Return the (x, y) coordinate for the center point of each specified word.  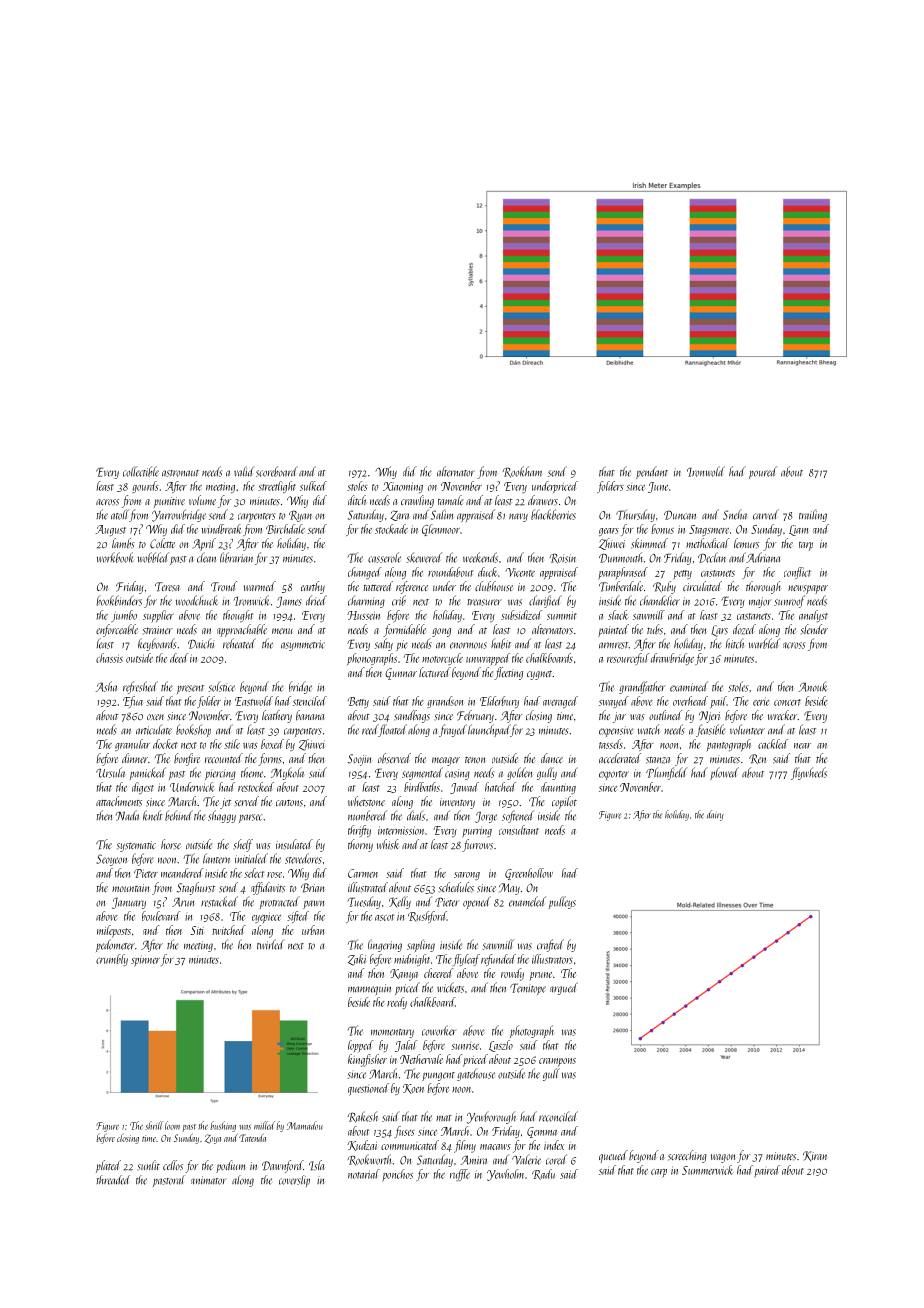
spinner (145, 960)
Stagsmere (709, 530)
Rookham (522, 472)
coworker (439, 1030)
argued (564, 988)
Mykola (287, 773)
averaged (560, 702)
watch (649, 729)
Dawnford (282, 1166)
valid (244, 471)
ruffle (460, 1175)
